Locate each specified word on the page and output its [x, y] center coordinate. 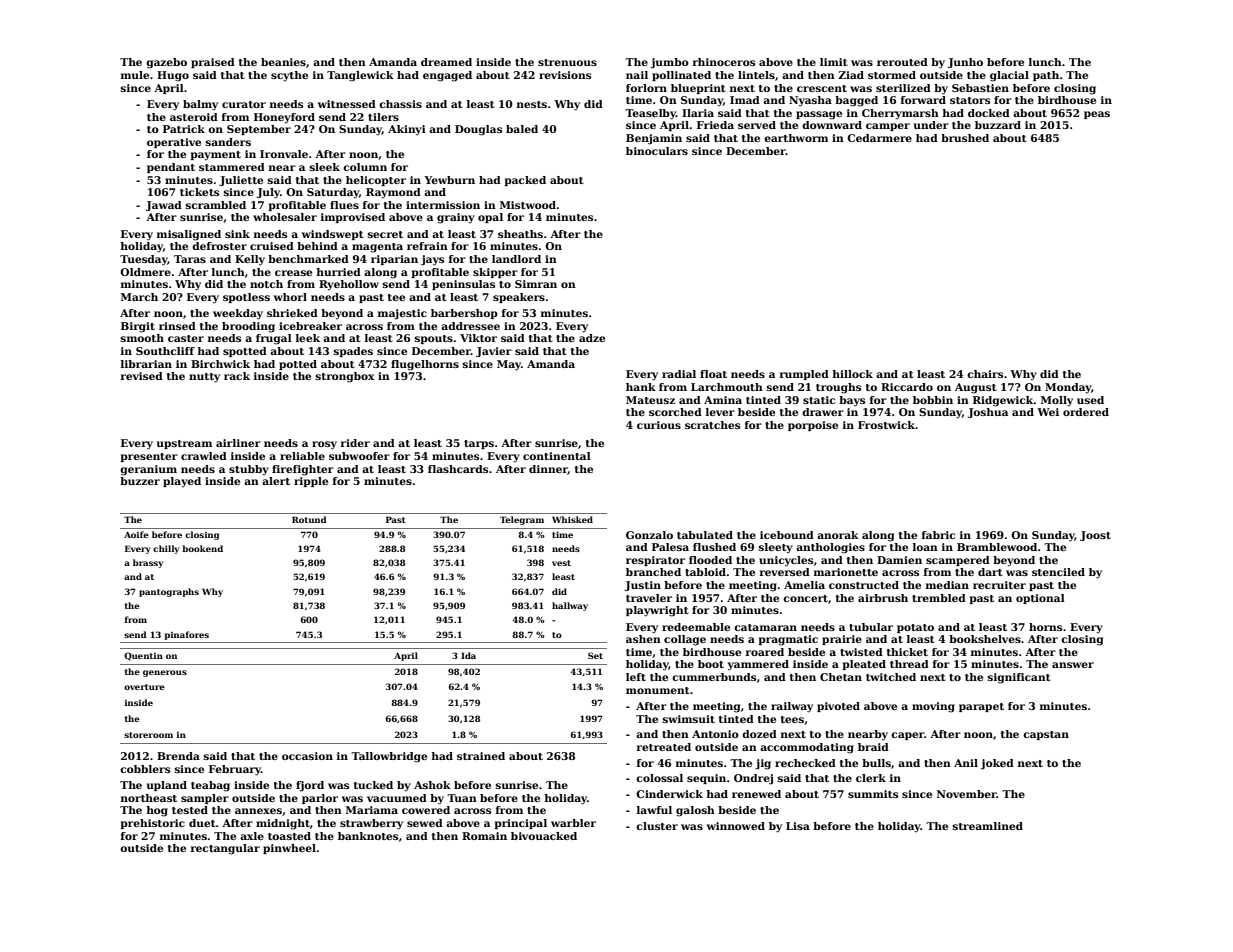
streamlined [988, 826]
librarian [146, 364]
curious [659, 425]
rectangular [225, 849]
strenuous [567, 62]
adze [592, 338]
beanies [283, 62]
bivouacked [544, 836]
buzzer [140, 481]
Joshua [988, 413]
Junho [965, 63]
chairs [985, 374]
